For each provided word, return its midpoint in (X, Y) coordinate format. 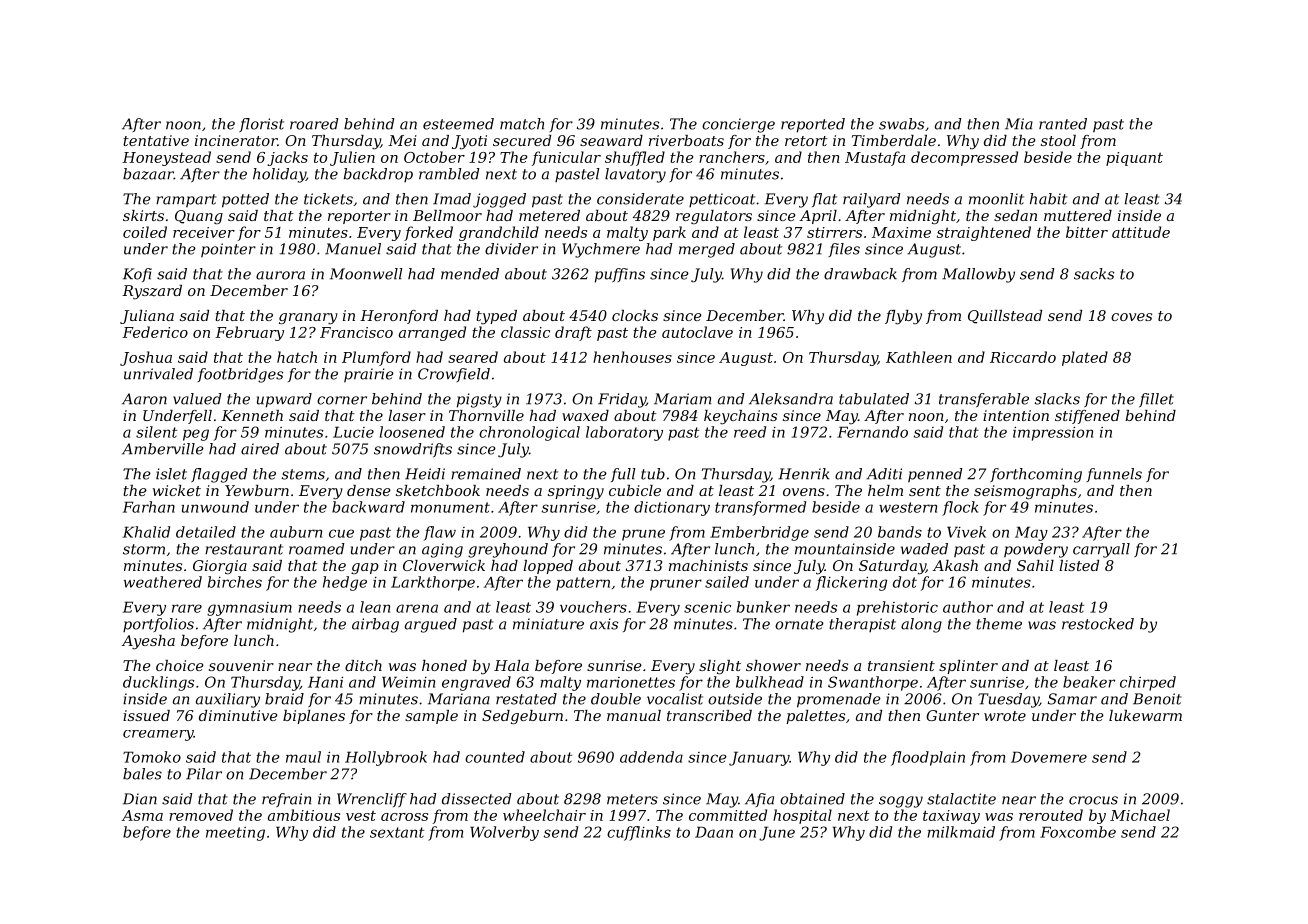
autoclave (697, 332)
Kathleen (919, 357)
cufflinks (639, 833)
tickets (328, 199)
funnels (1114, 475)
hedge (345, 583)
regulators (714, 217)
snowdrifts (413, 450)
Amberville (163, 449)
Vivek (966, 532)
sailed (727, 582)
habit (1048, 199)
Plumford (376, 358)
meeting (235, 834)
